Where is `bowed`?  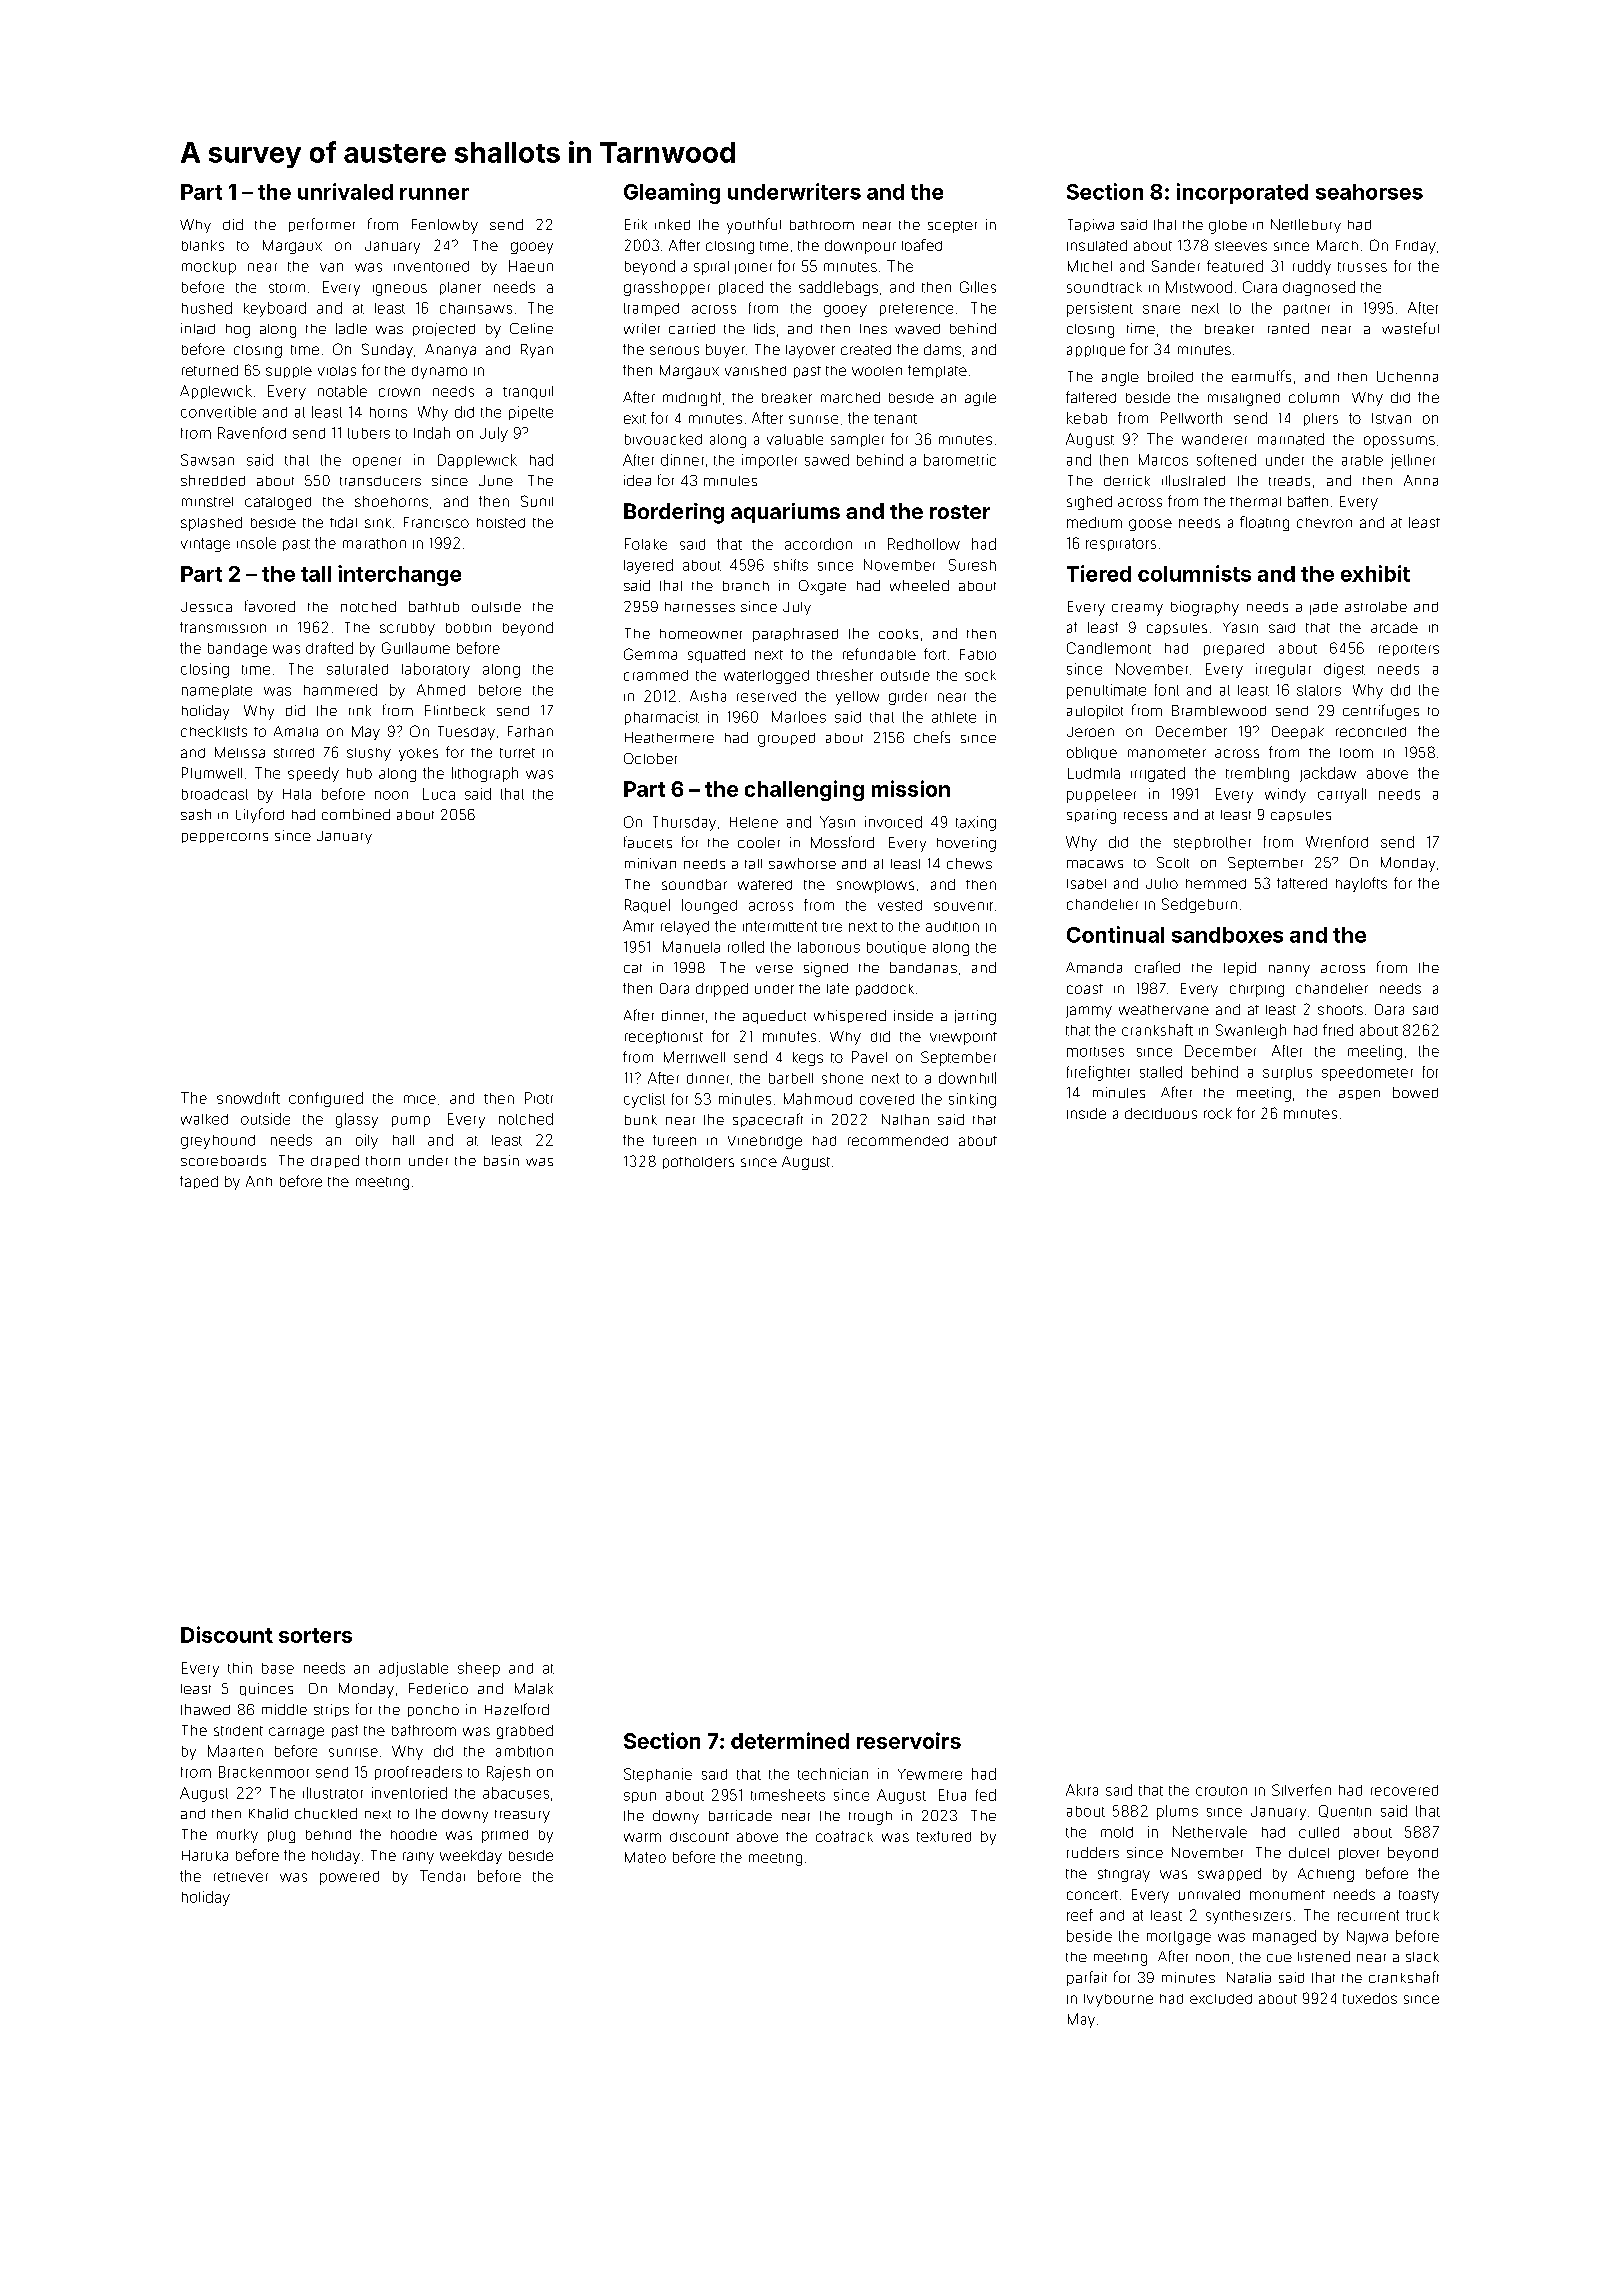 bowed is located at coordinates (1415, 1092).
